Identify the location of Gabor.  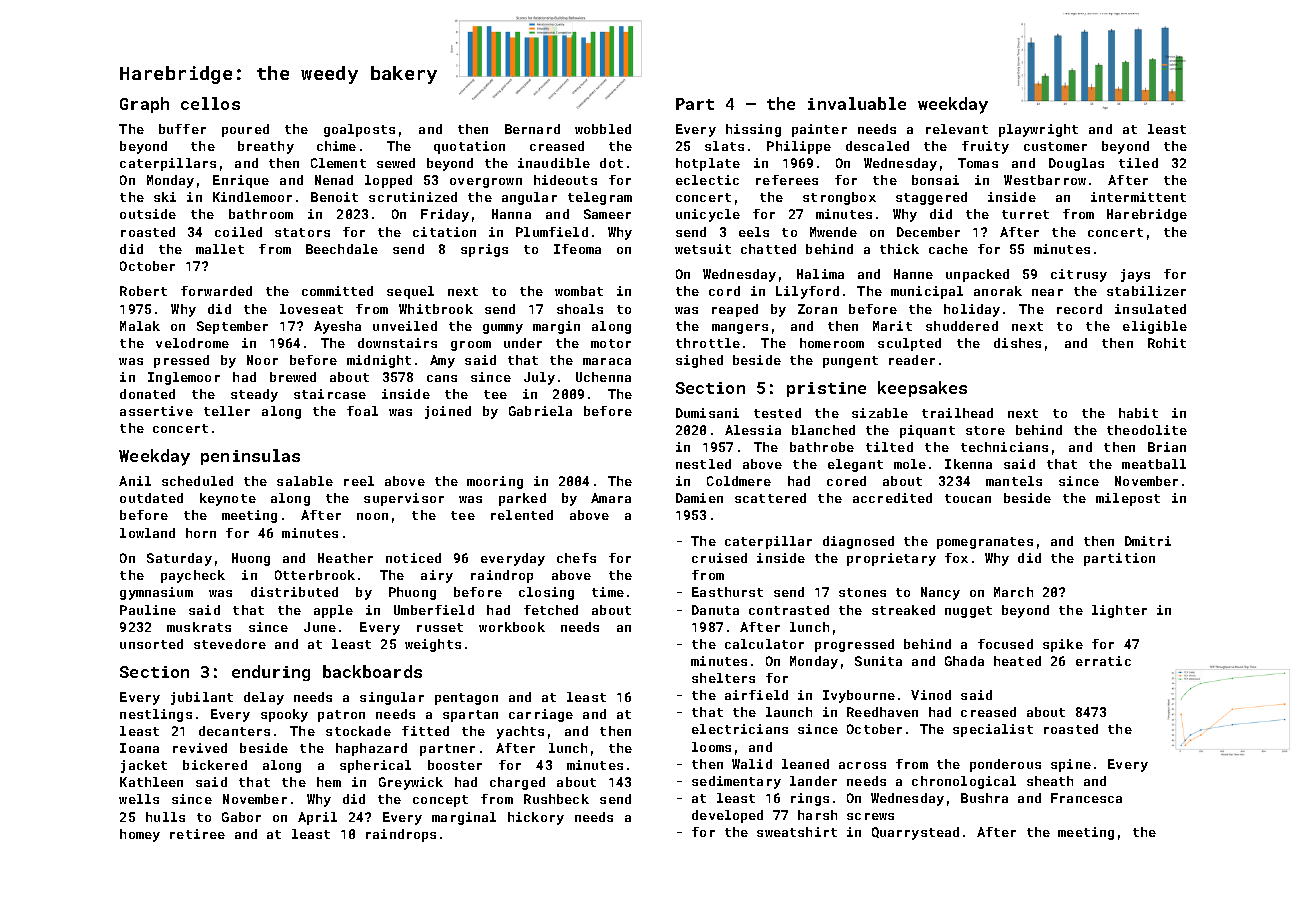
(241, 817).
